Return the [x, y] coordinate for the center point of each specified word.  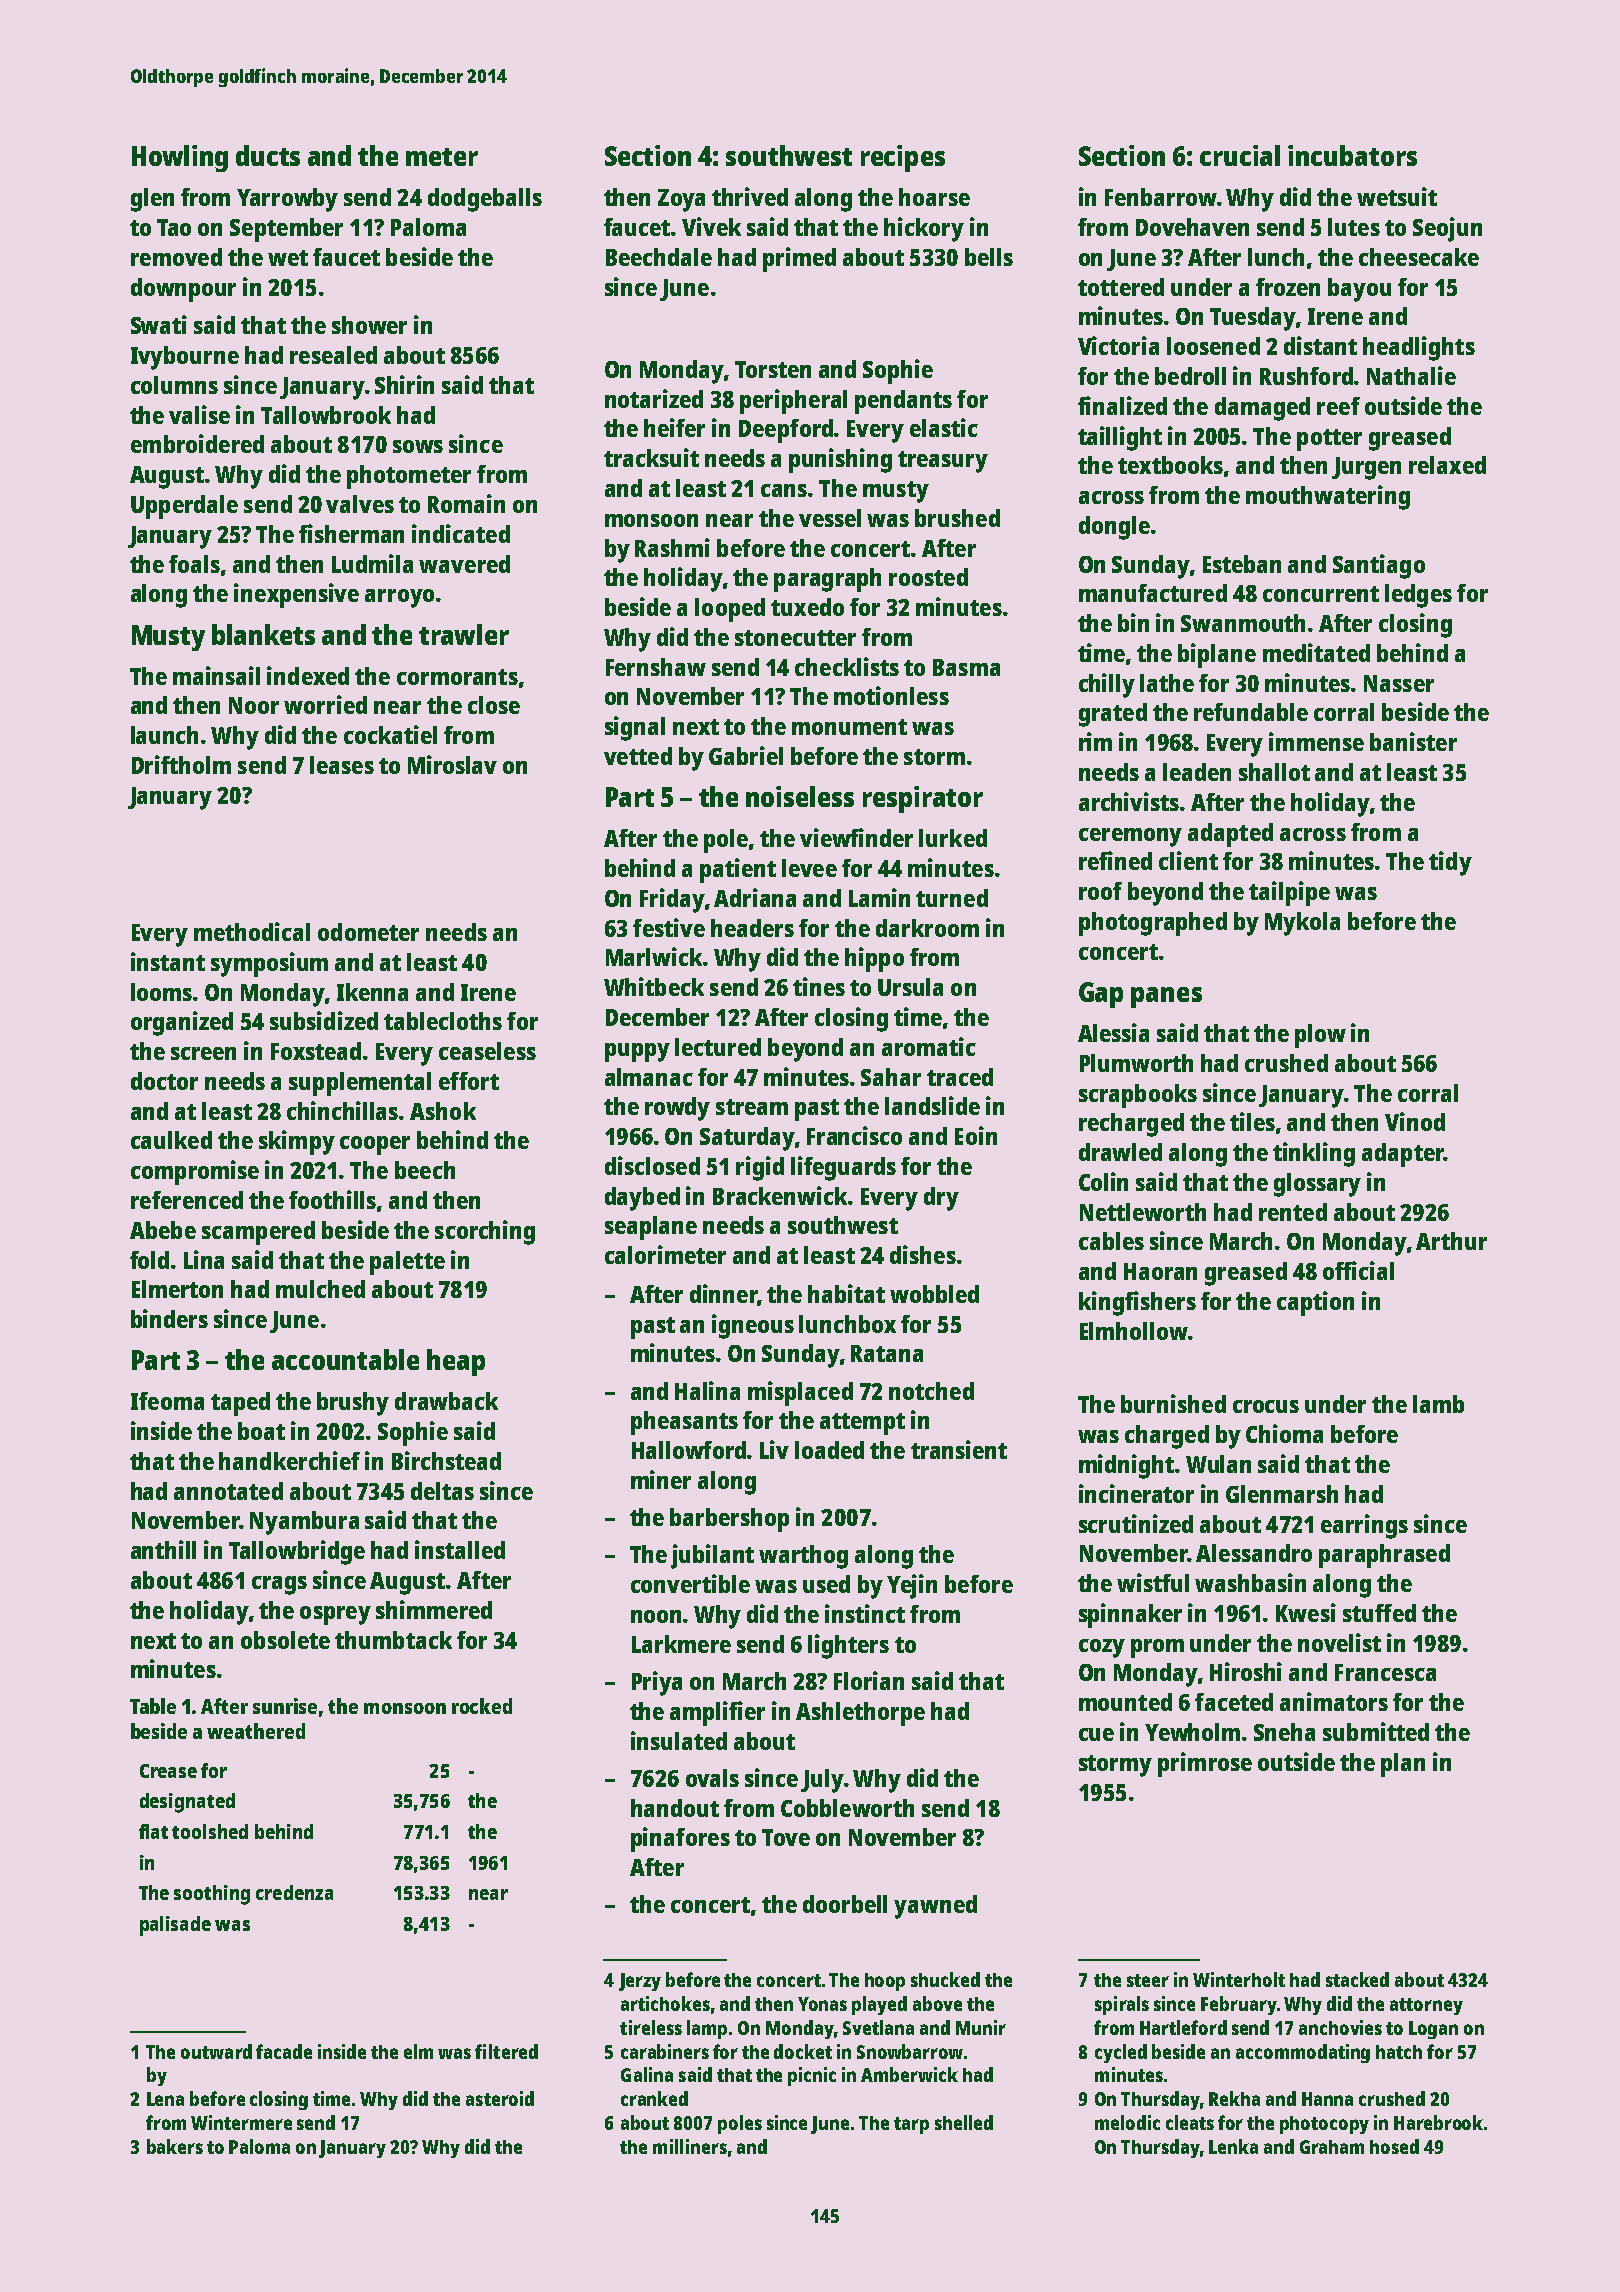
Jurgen [1366, 468]
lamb [1438, 1404]
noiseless [800, 796]
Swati [159, 324]
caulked [171, 1140]
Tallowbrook [326, 415]
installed [460, 1549]
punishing [840, 460]
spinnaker [1130, 1615]
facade [284, 2051]
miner [661, 1479]
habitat [846, 1293]
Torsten [773, 369]
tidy [1450, 863]
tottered [1121, 287]
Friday [672, 900]
